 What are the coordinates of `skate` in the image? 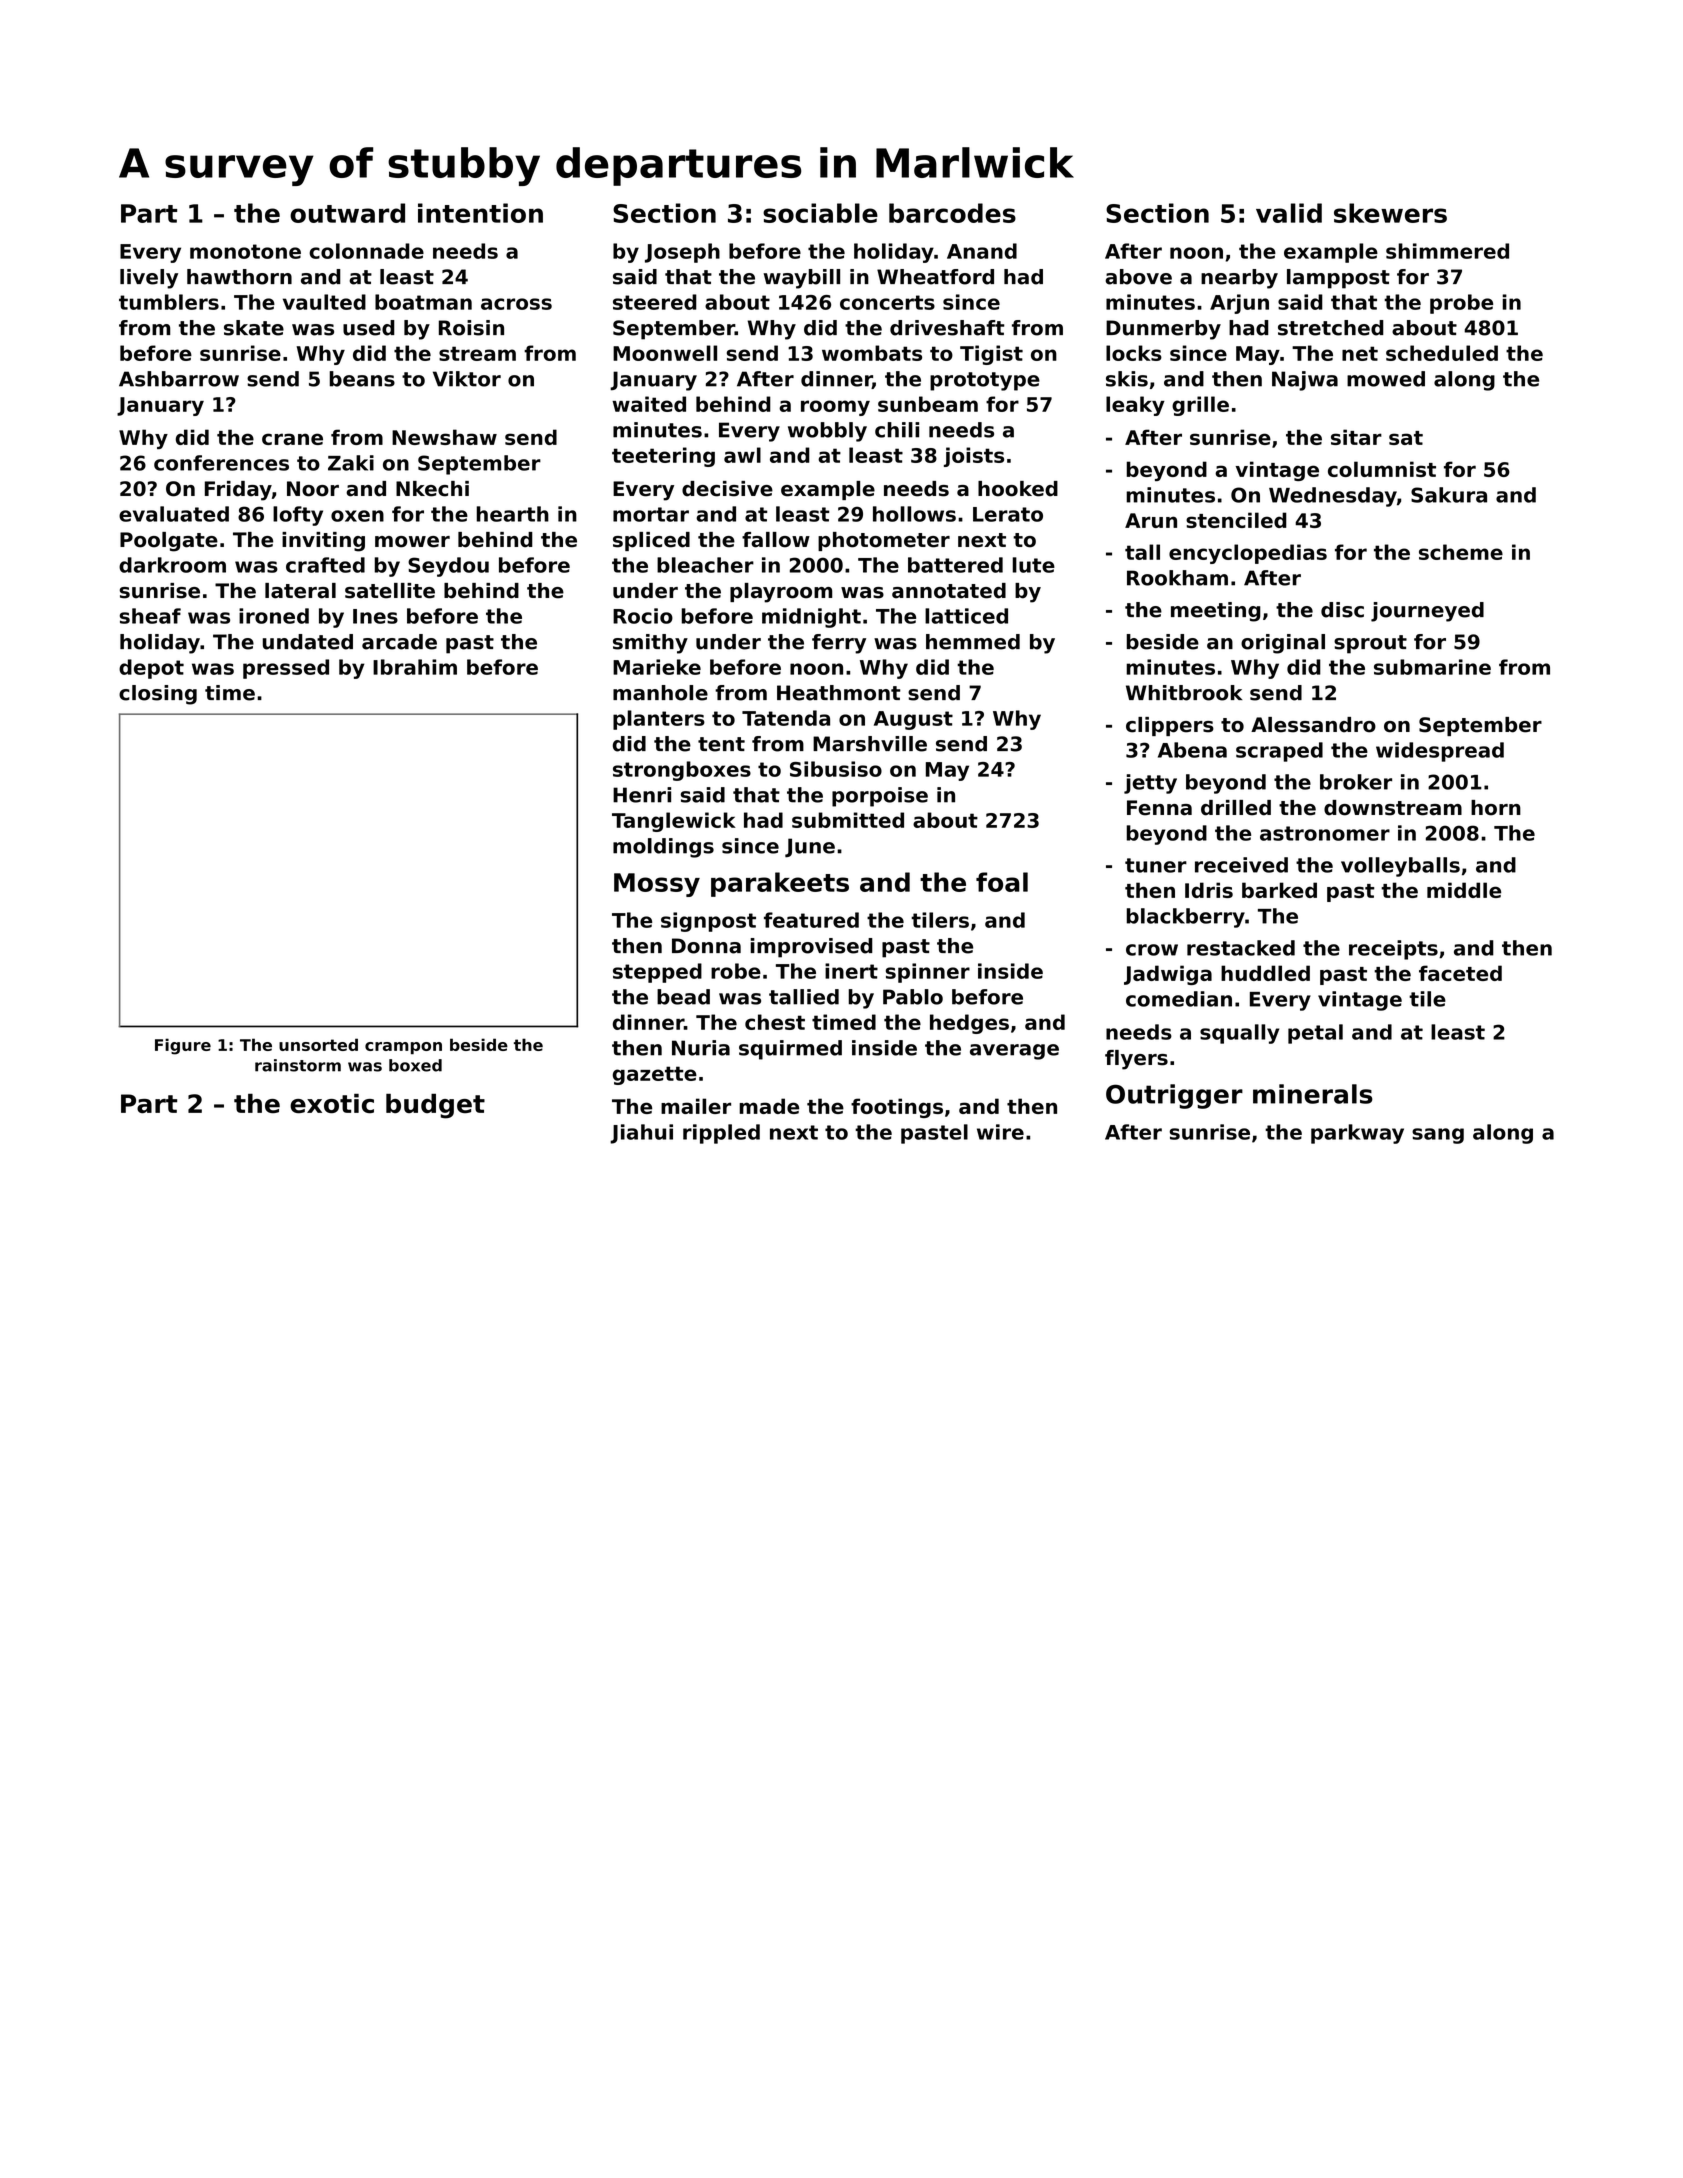 It's located at (254, 328).
